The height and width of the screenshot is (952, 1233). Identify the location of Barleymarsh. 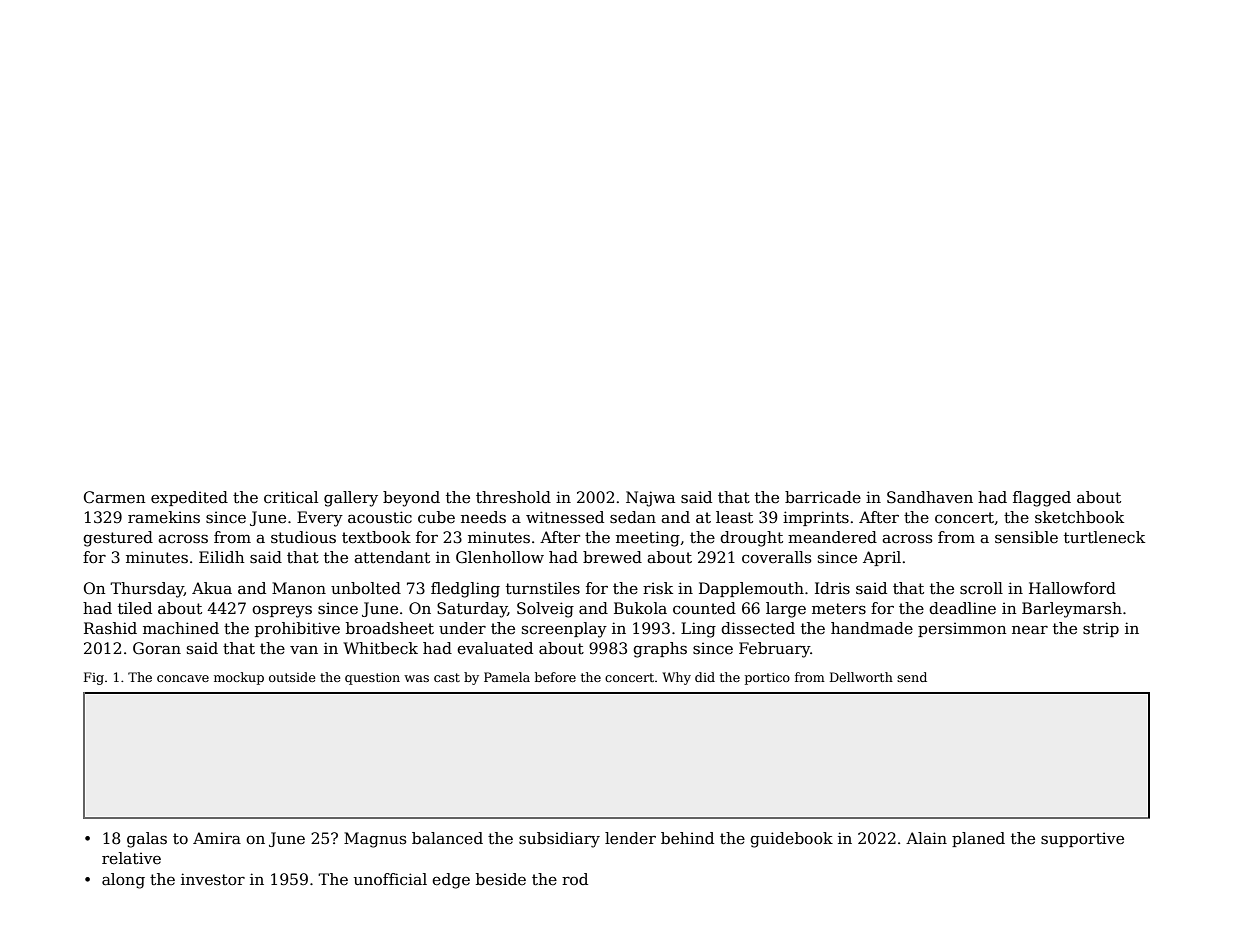
(1072, 610).
